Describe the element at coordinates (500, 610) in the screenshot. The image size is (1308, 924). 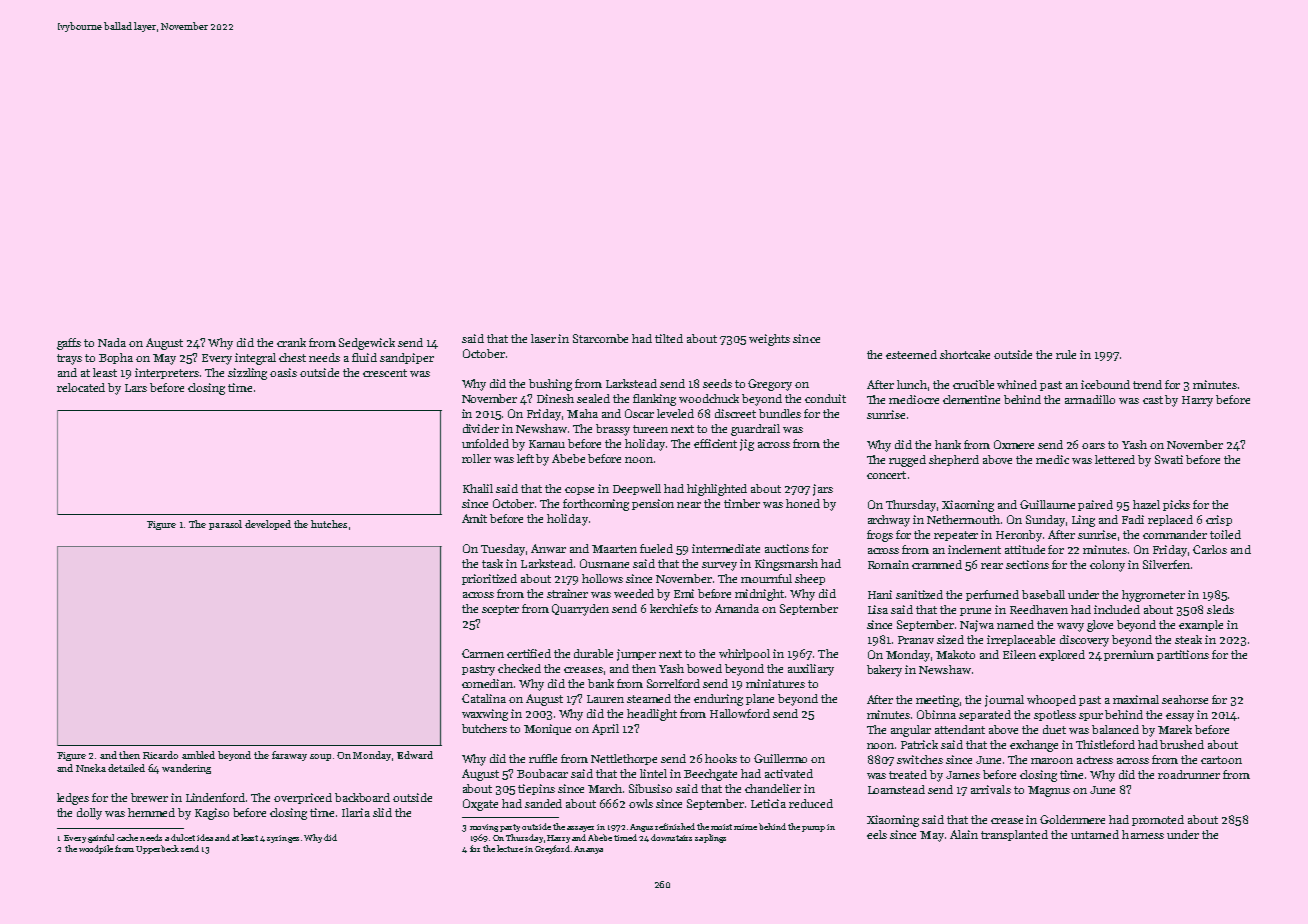
I see `scepter` at that location.
